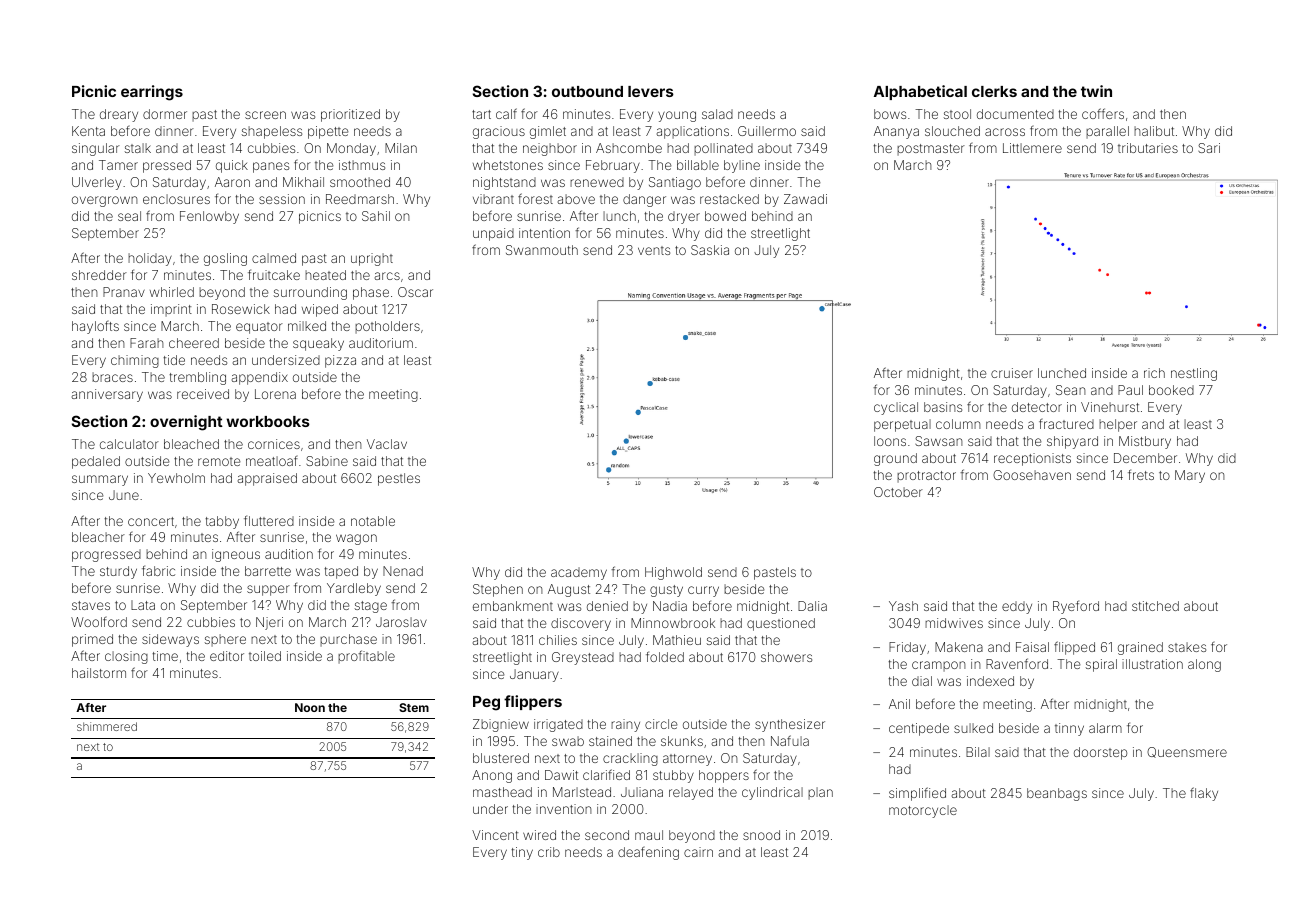  Describe the element at coordinates (107, 726) in the document. I see `shimmered` at that location.
